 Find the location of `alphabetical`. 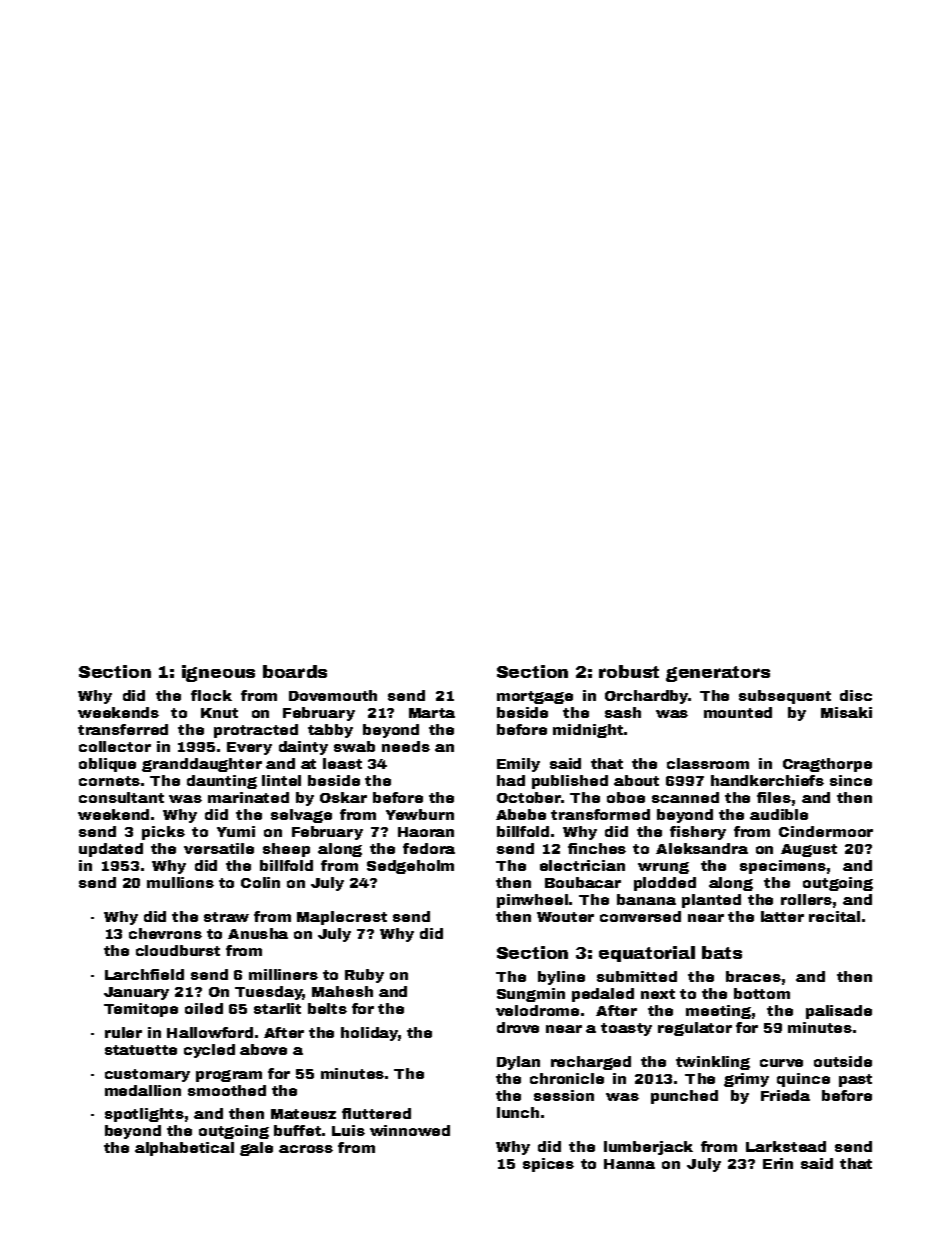

alphabetical is located at coordinates (184, 1149).
